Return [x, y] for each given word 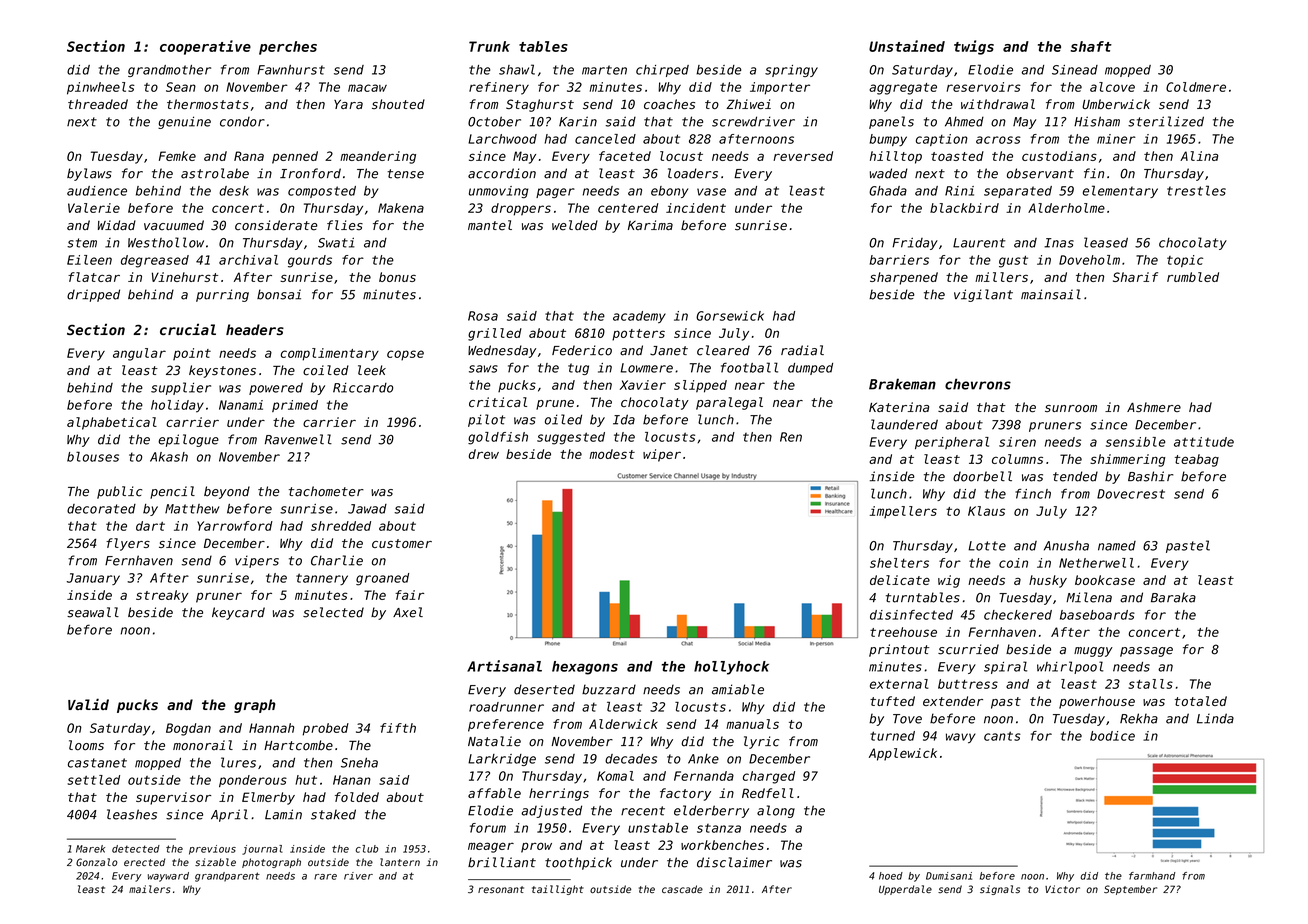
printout [899, 650]
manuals [752, 724]
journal [262, 850]
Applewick [903, 754]
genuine [184, 122]
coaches [669, 104]
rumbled [1193, 277]
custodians [1059, 156]
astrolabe [215, 173]
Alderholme [1066, 208]
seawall [93, 612]
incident [696, 208]
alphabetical [112, 423]
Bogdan [188, 729]
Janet [669, 351]
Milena [1089, 597]
